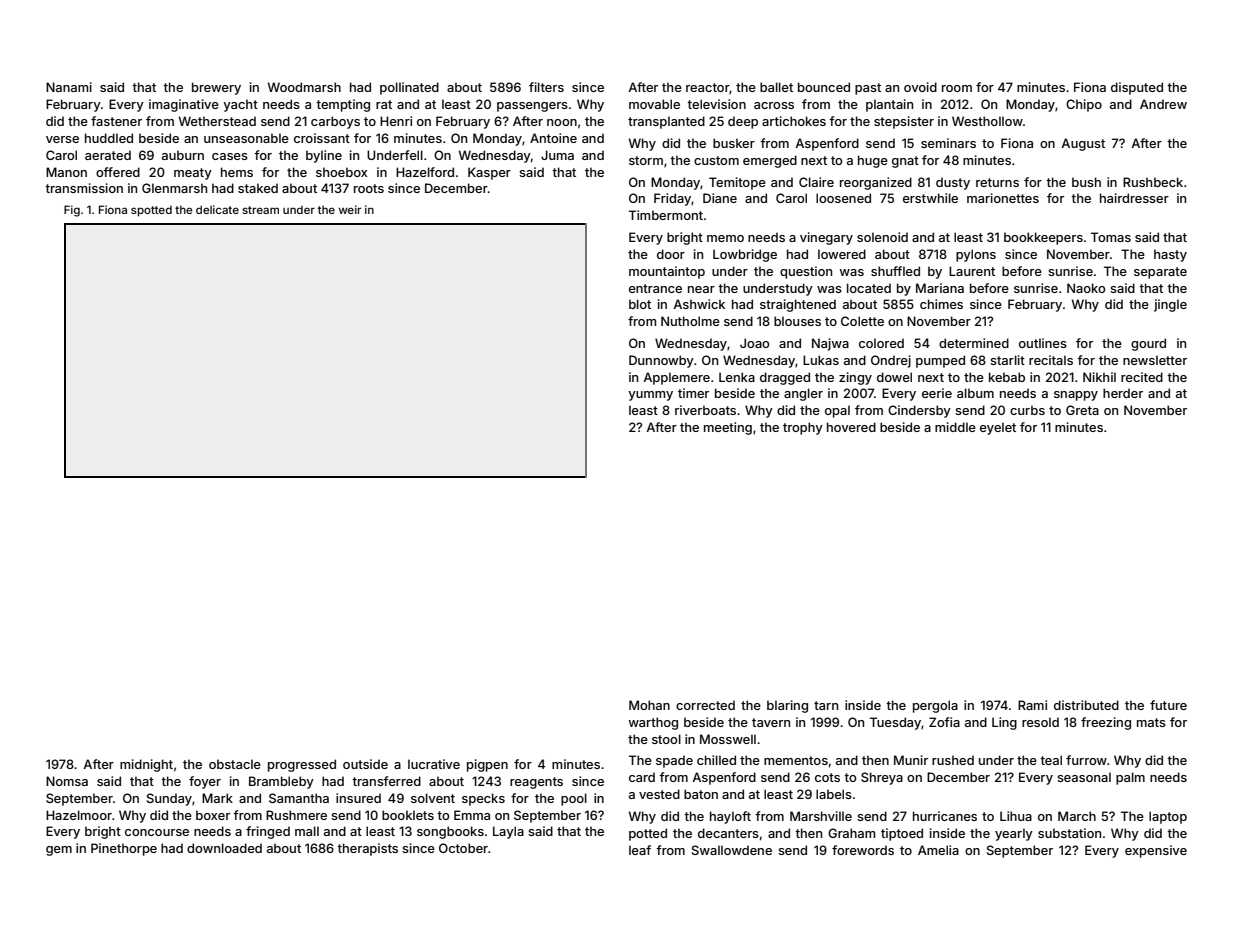 The height and width of the page is (952, 1233). Describe the element at coordinates (672, 199) in the page. I see `Friday` at that location.
